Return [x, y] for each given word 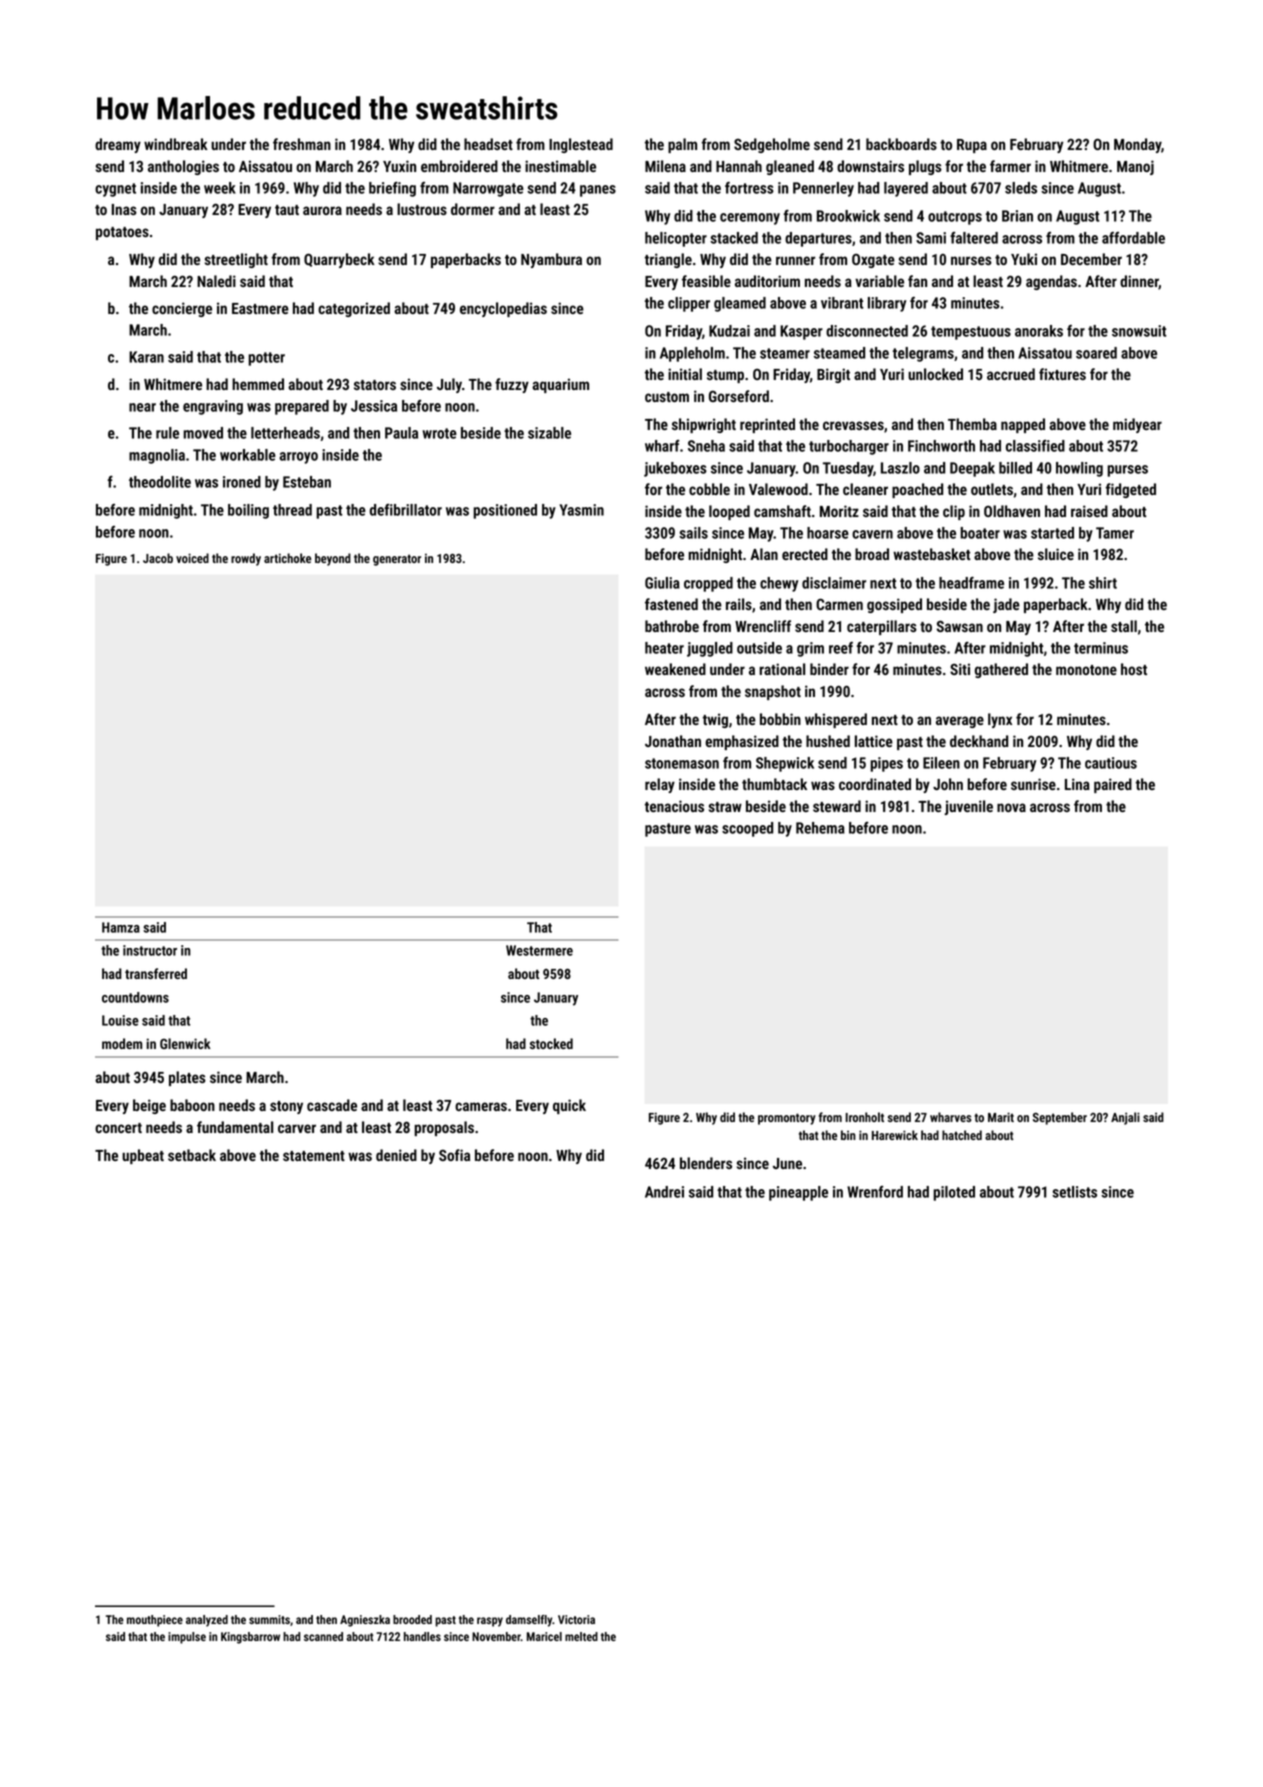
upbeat [143, 1156]
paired [1113, 785]
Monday [1137, 145]
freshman [302, 144]
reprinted [767, 425]
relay [660, 785]
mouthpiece [155, 1621]
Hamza [121, 927]
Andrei [664, 1192]
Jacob [158, 558]
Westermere [539, 950]
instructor [150, 950]
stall [1124, 626]
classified [1035, 446]
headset [488, 144]
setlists [1074, 1192]
